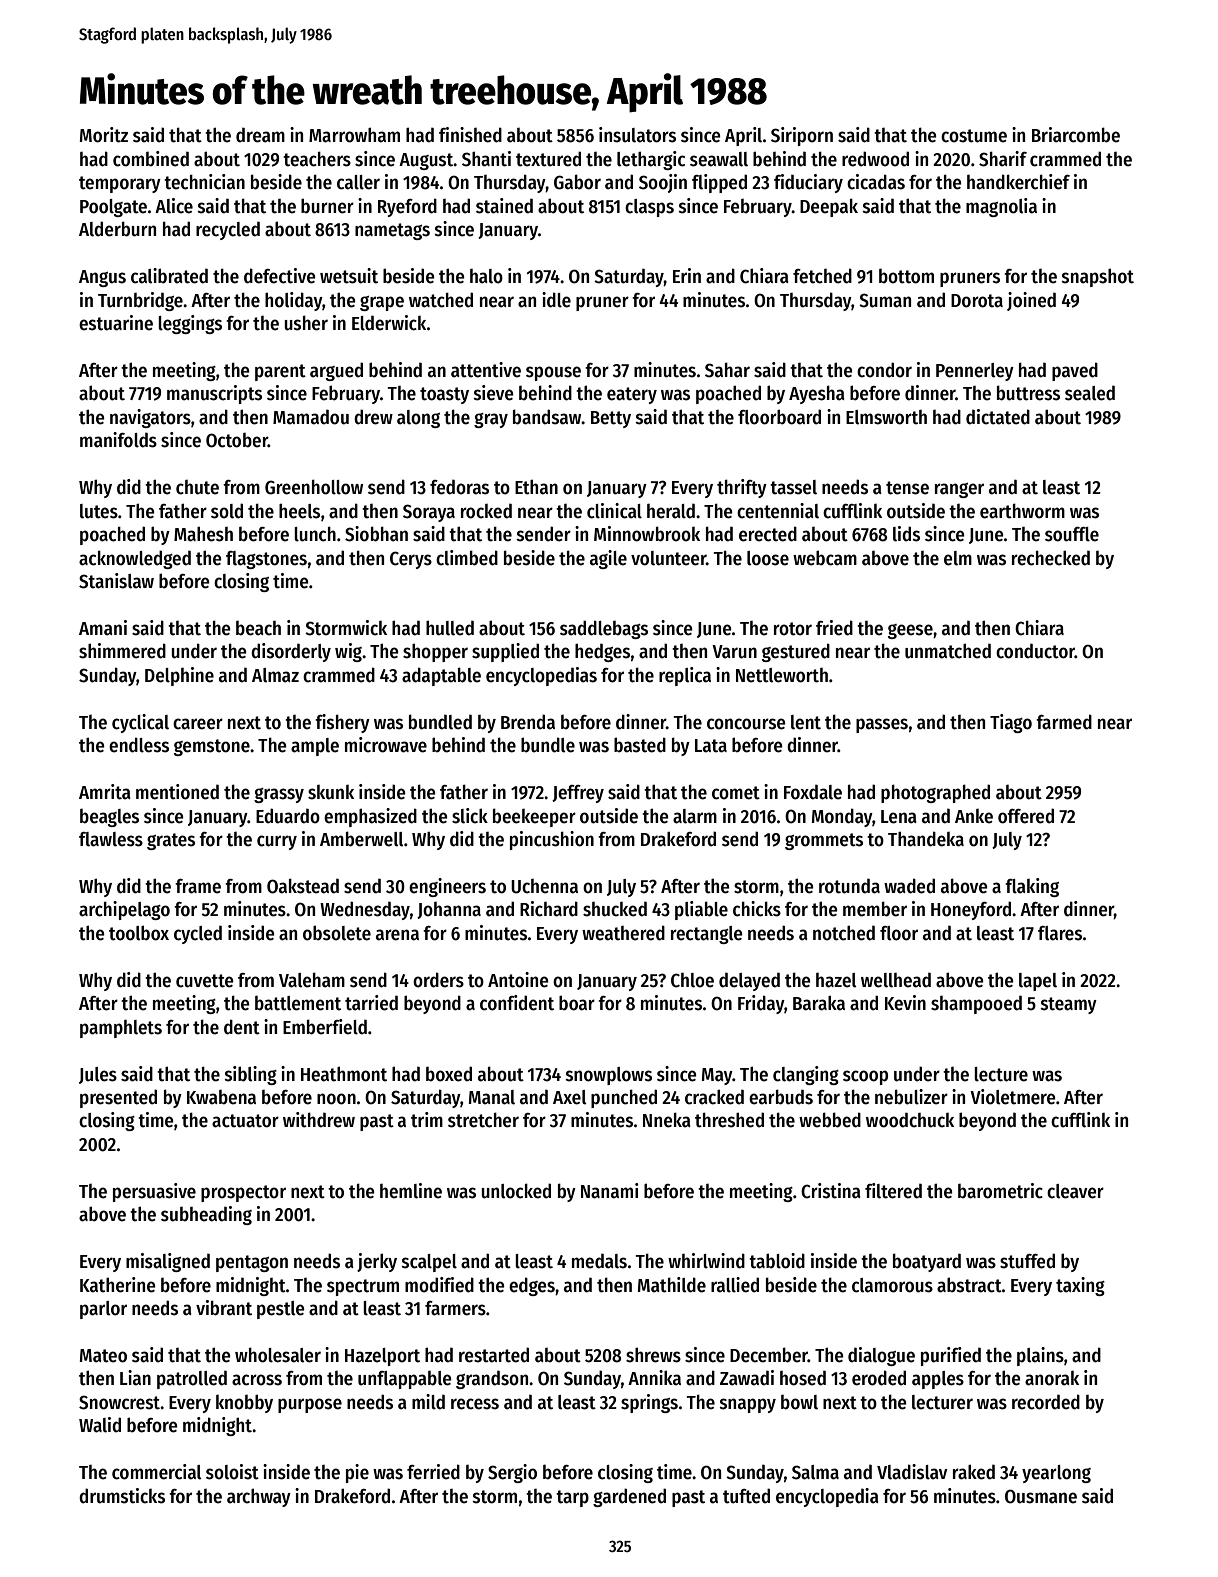  Describe the element at coordinates (342, 723) in the page. I see `fishery` at that location.
